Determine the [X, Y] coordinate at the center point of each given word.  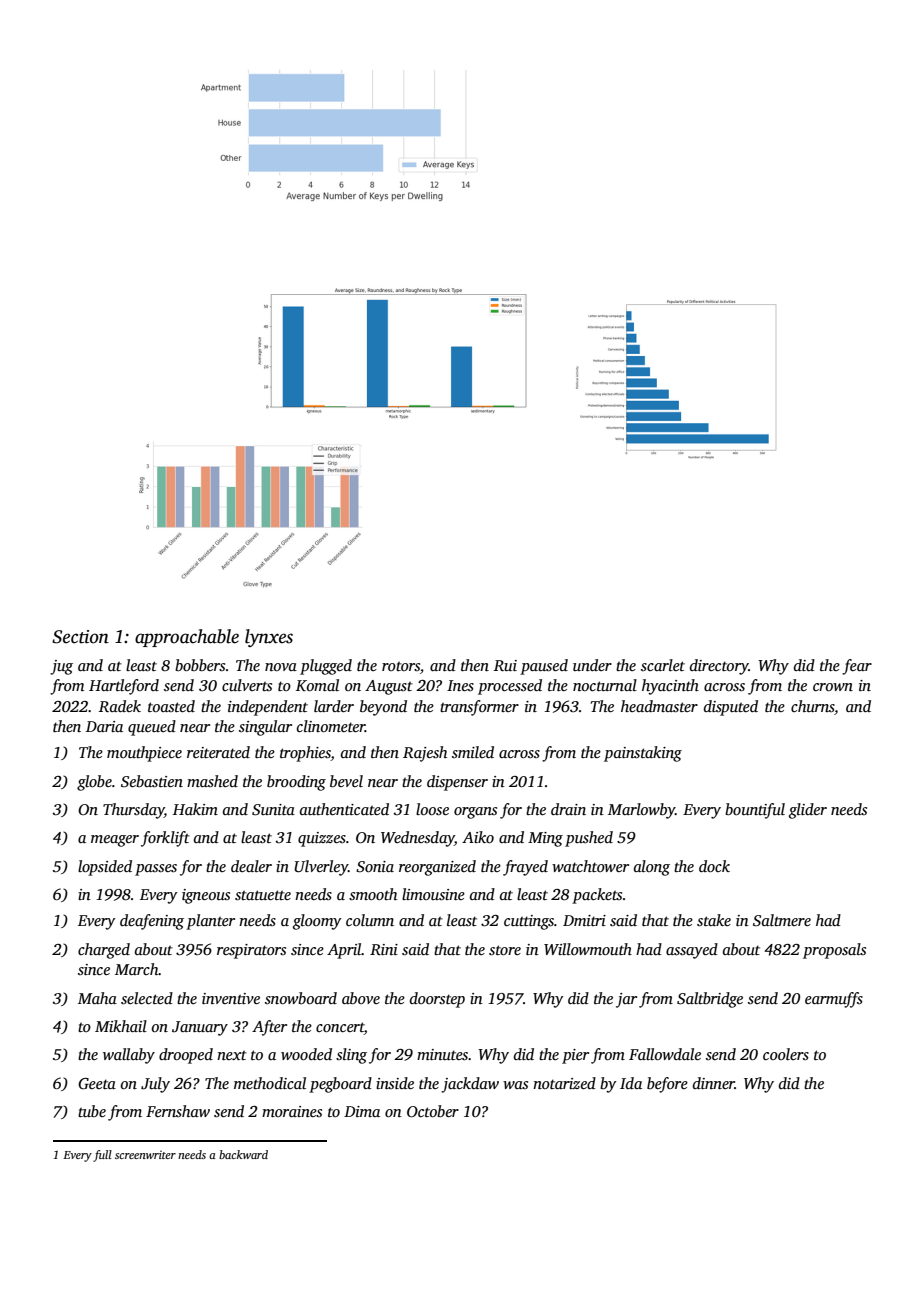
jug [61, 667]
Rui [505, 665]
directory [719, 667]
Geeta [97, 1084]
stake [714, 920]
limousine [433, 894]
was [515, 1085]
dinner [714, 1083]
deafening [152, 922]
